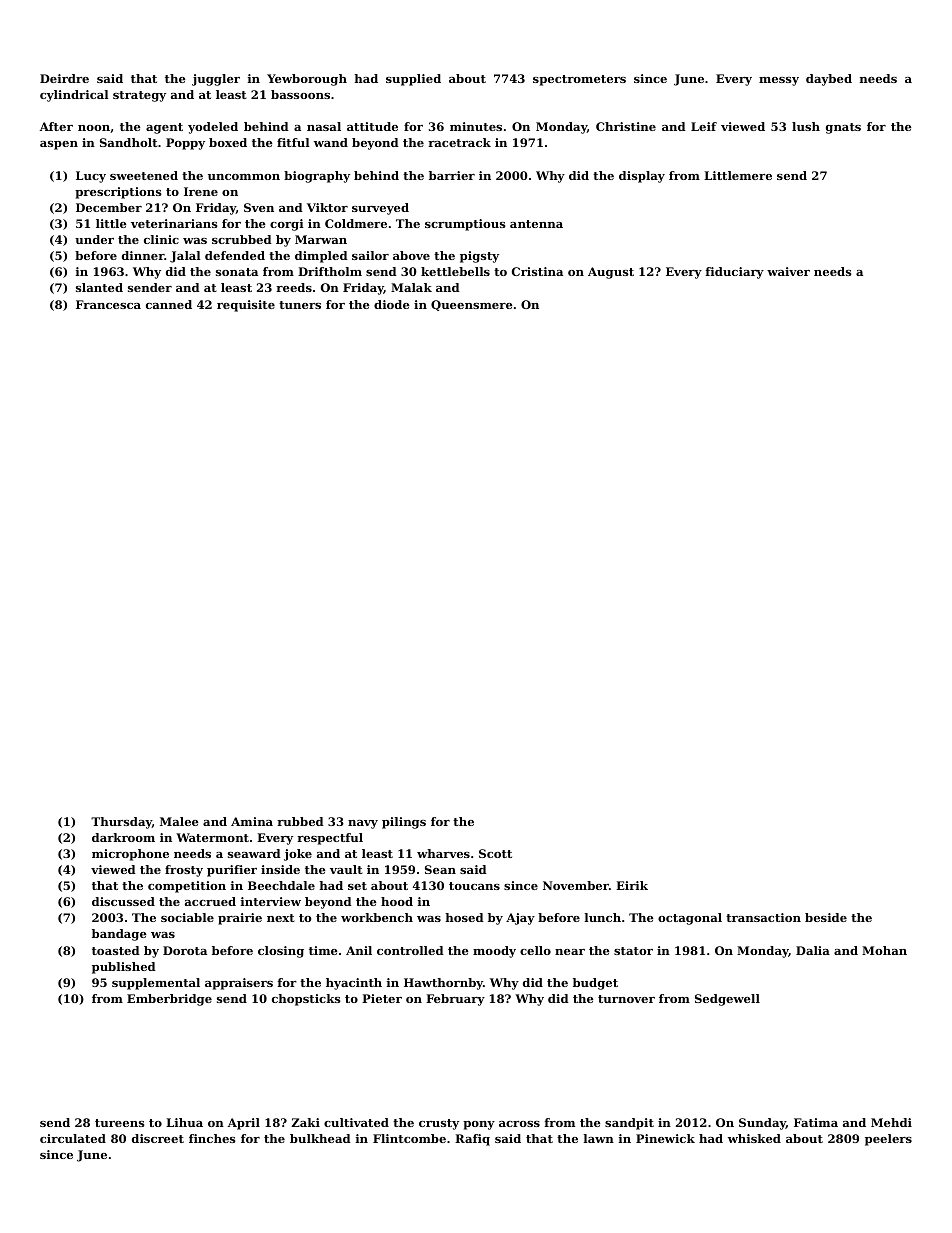  I want to click on Queensmere, so click(472, 305).
